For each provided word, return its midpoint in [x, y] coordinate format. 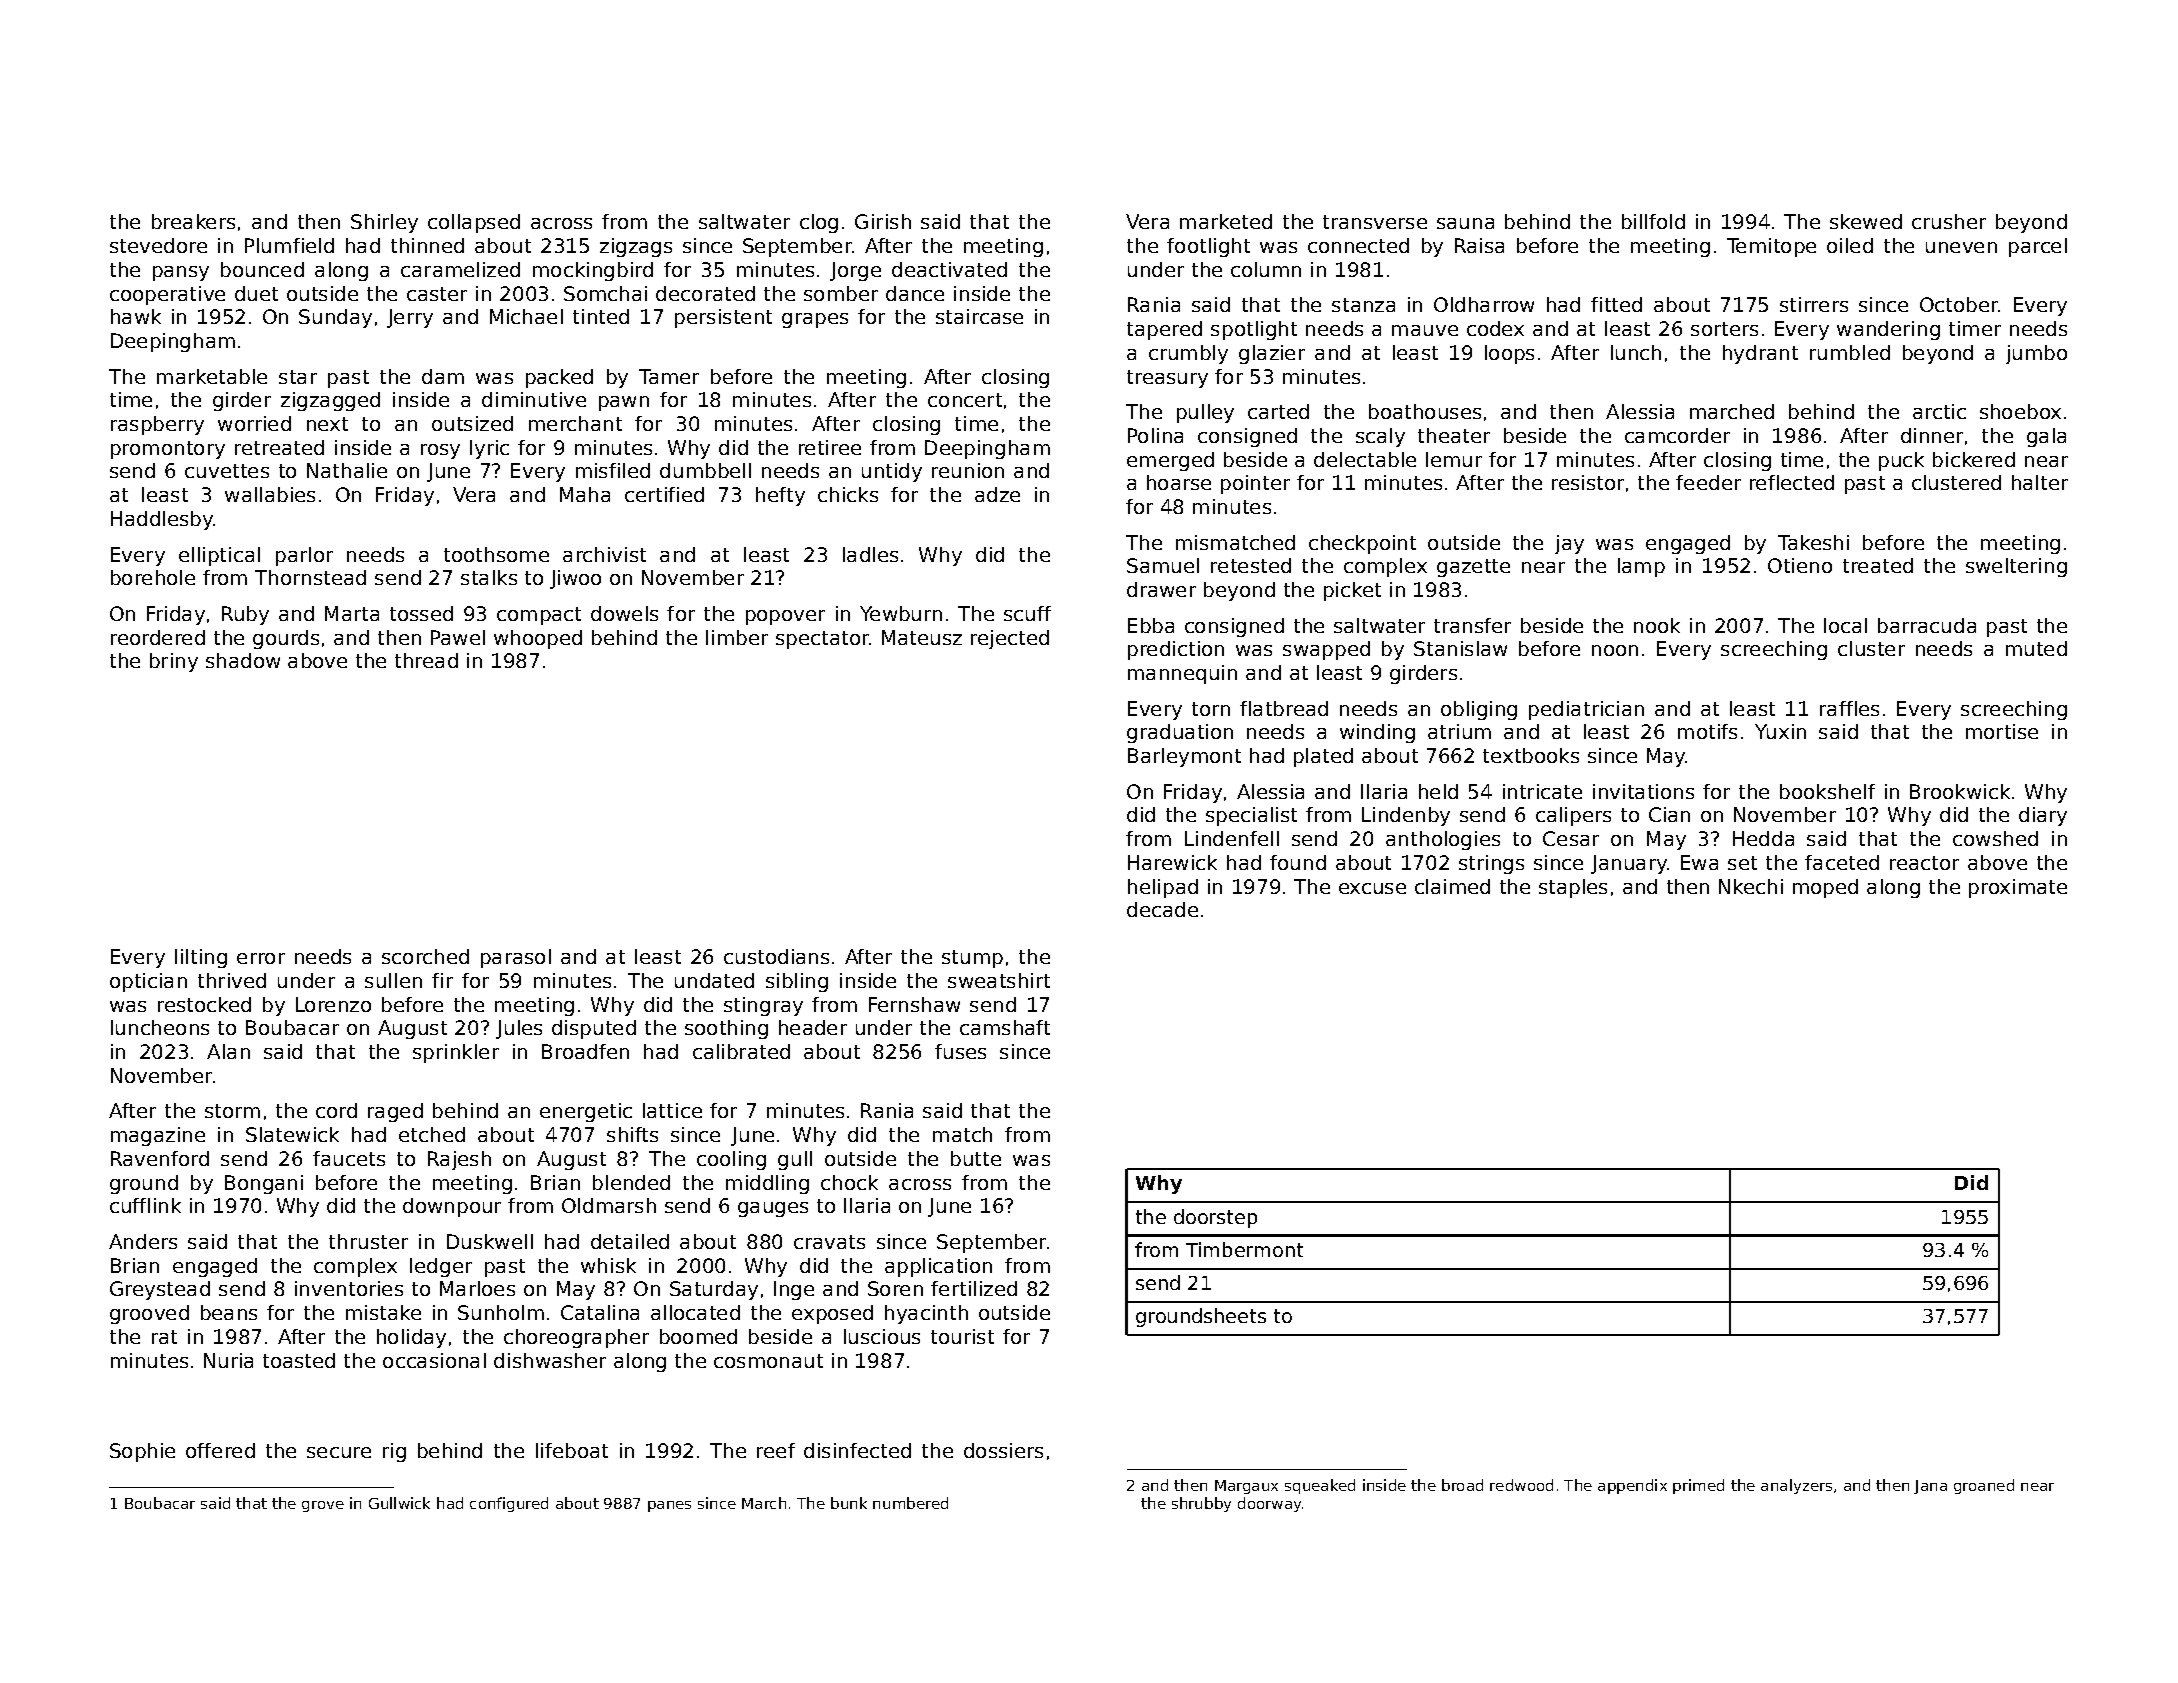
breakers [193, 221]
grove [323, 1506]
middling [767, 1184]
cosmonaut [768, 1361]
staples [1573, 888]
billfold [1653, 221]
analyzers [1796, 1486]
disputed [594, 1029]
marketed [1226, 221]
